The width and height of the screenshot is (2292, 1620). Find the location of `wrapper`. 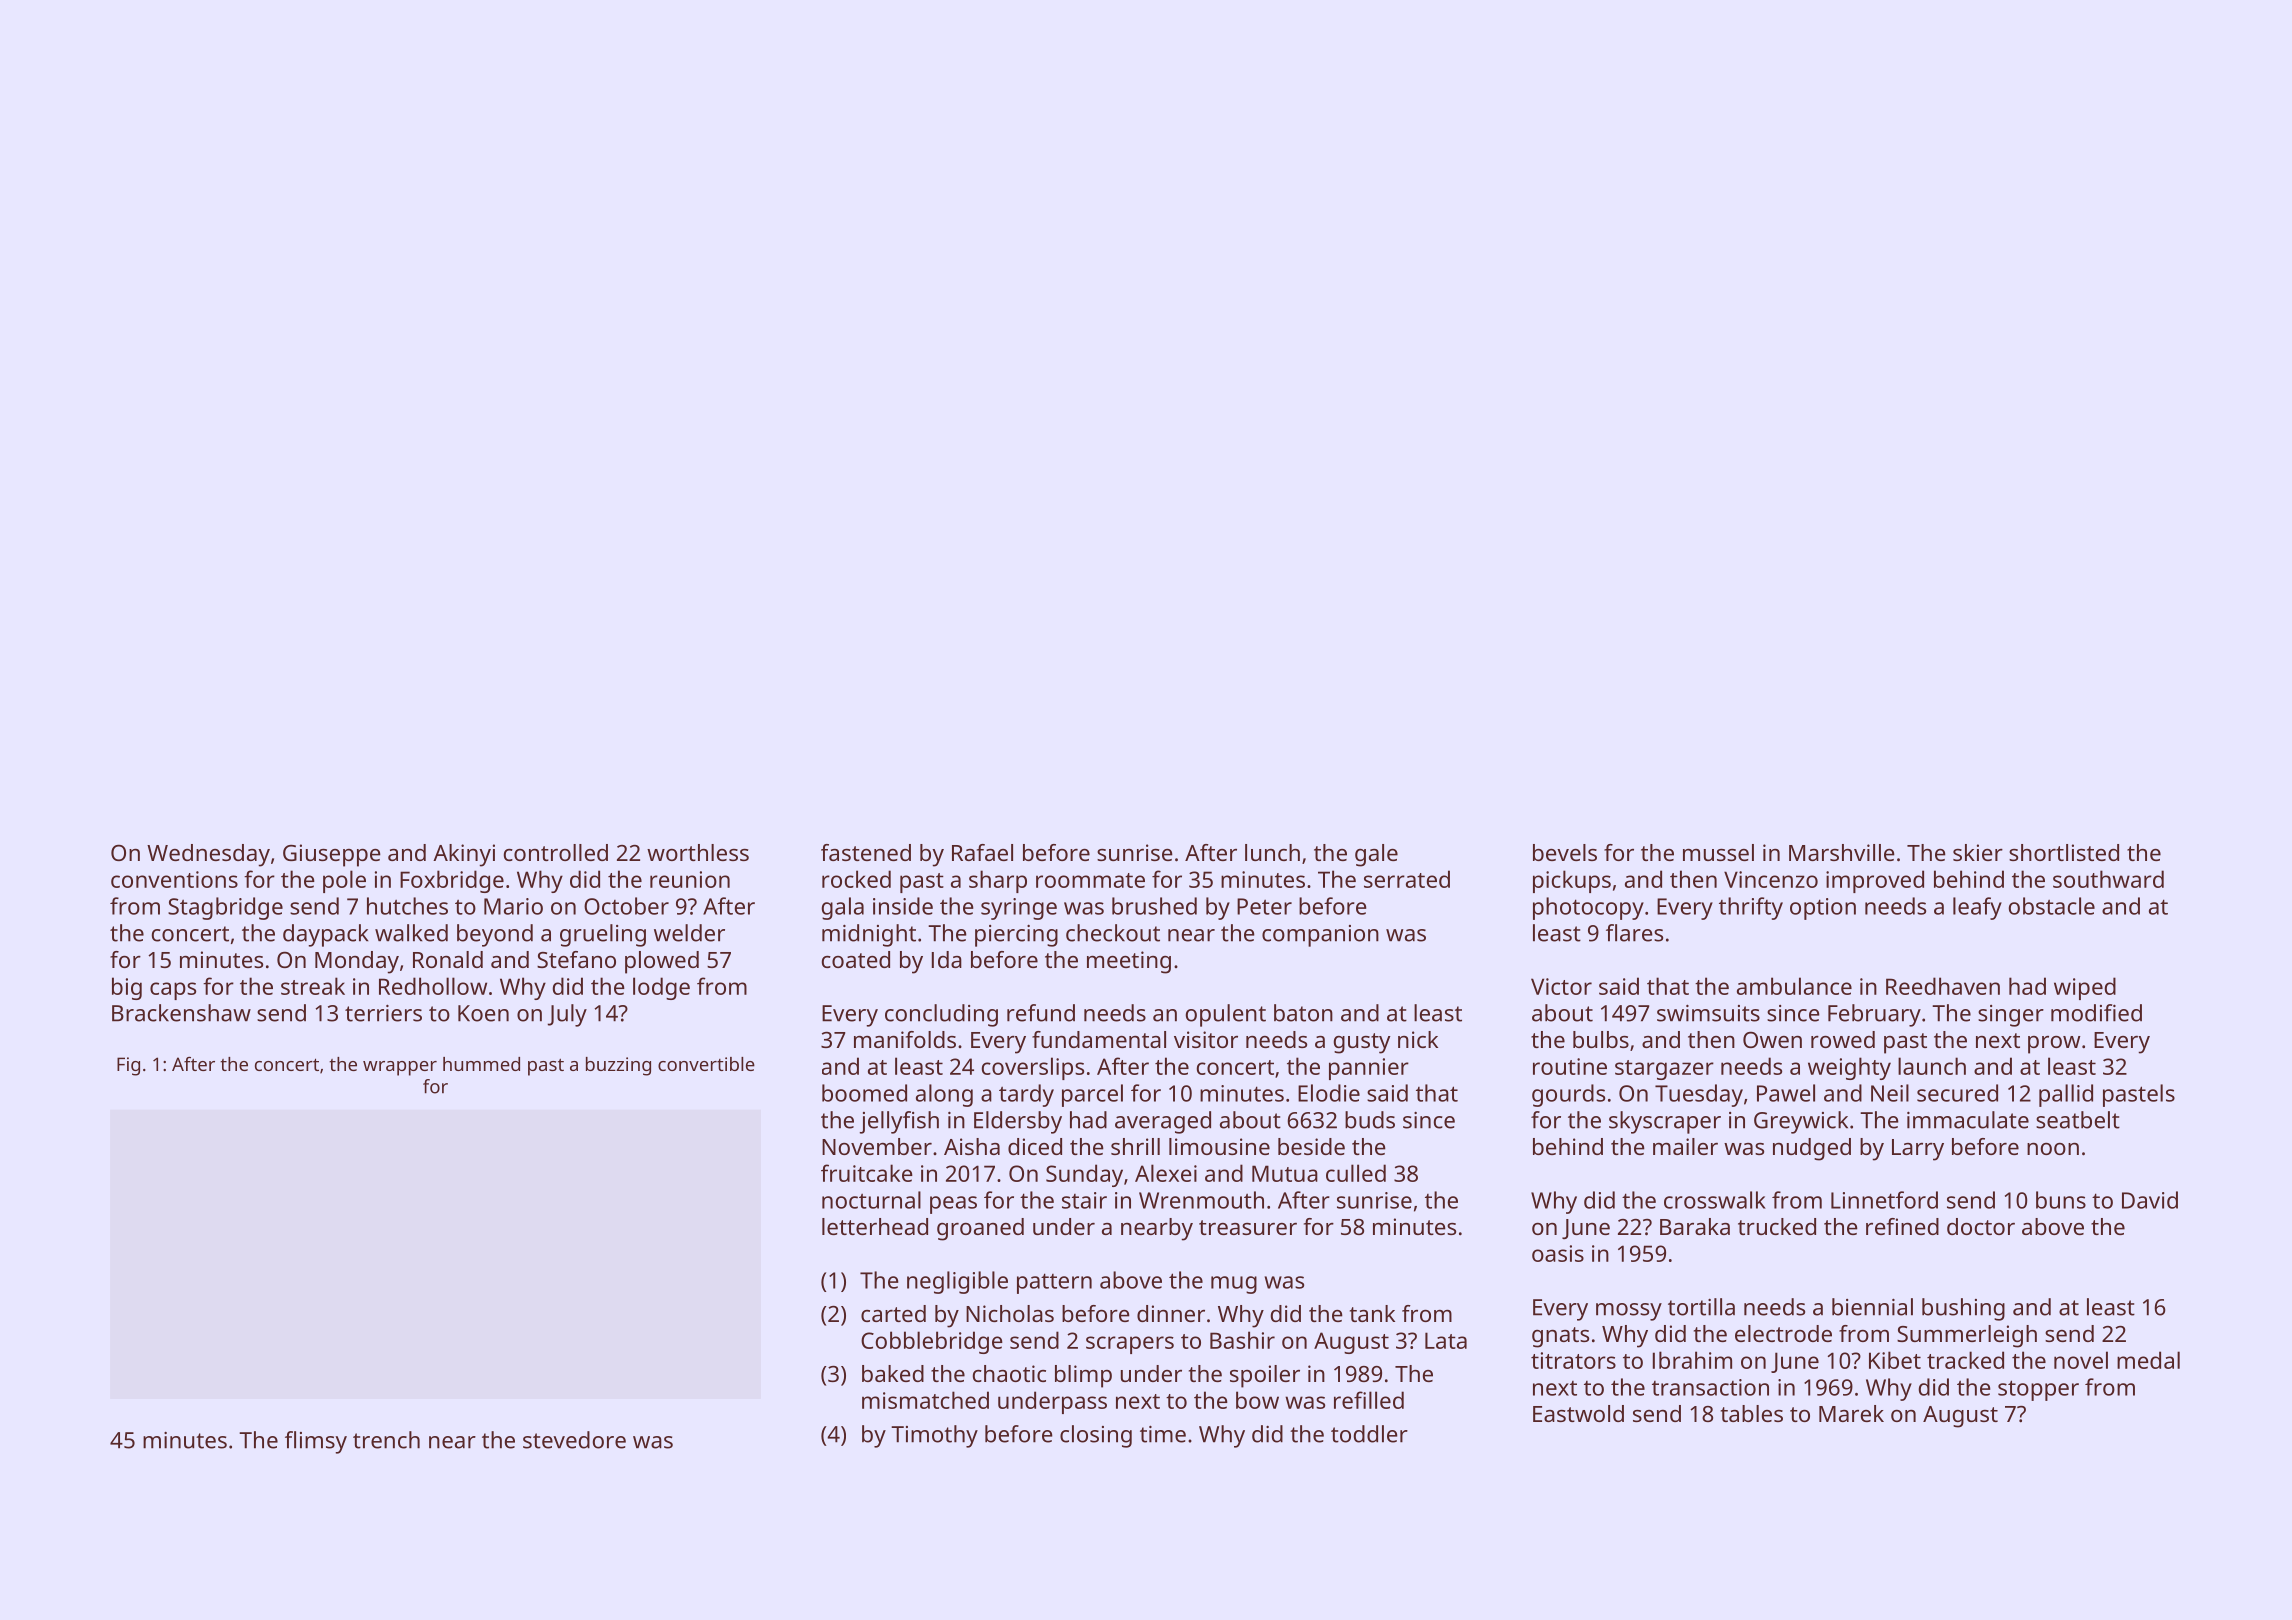

wrapper is located at coordinates (400, 1068).
